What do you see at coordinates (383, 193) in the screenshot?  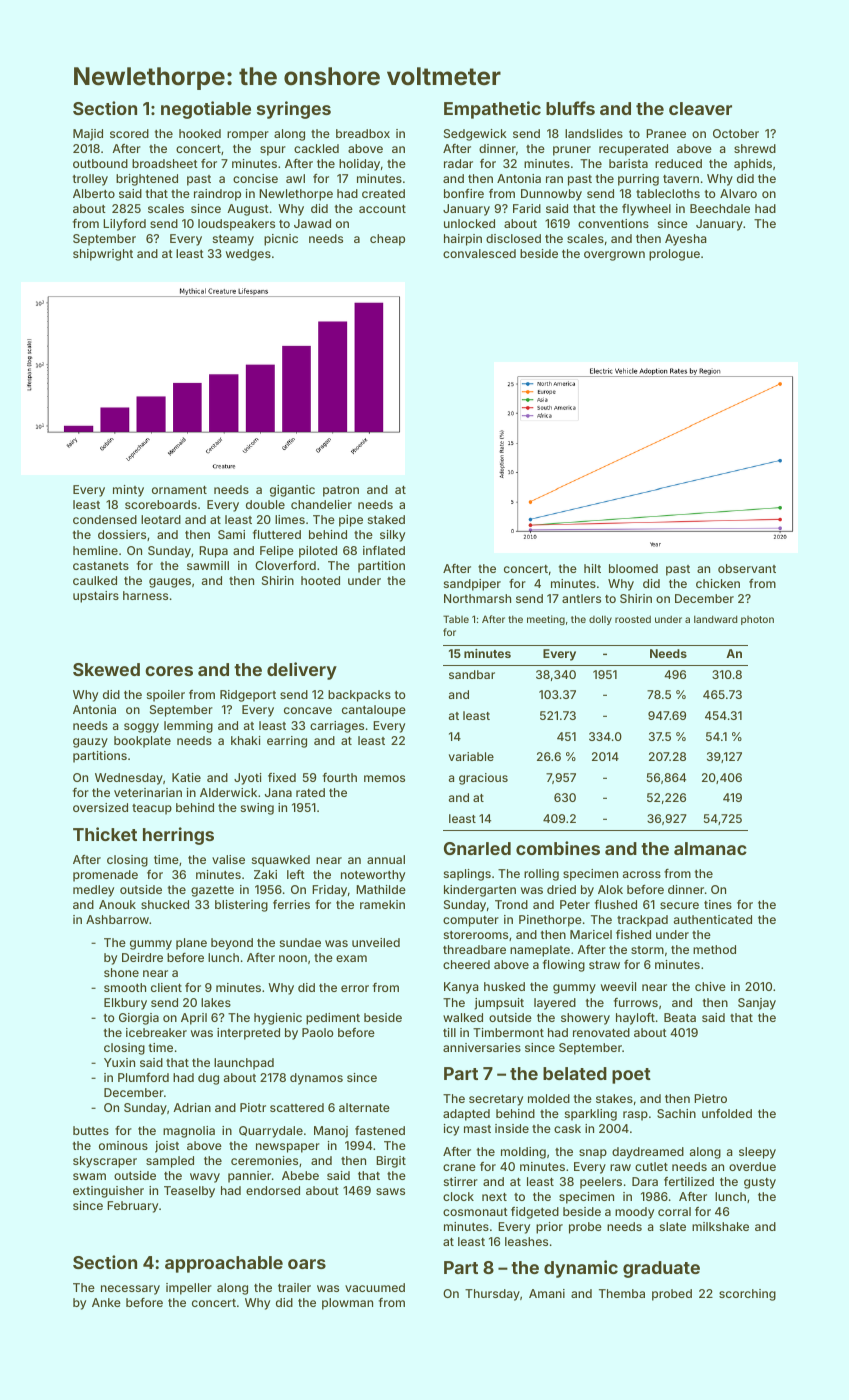 I see `created` at bounding box center [383, 193].
